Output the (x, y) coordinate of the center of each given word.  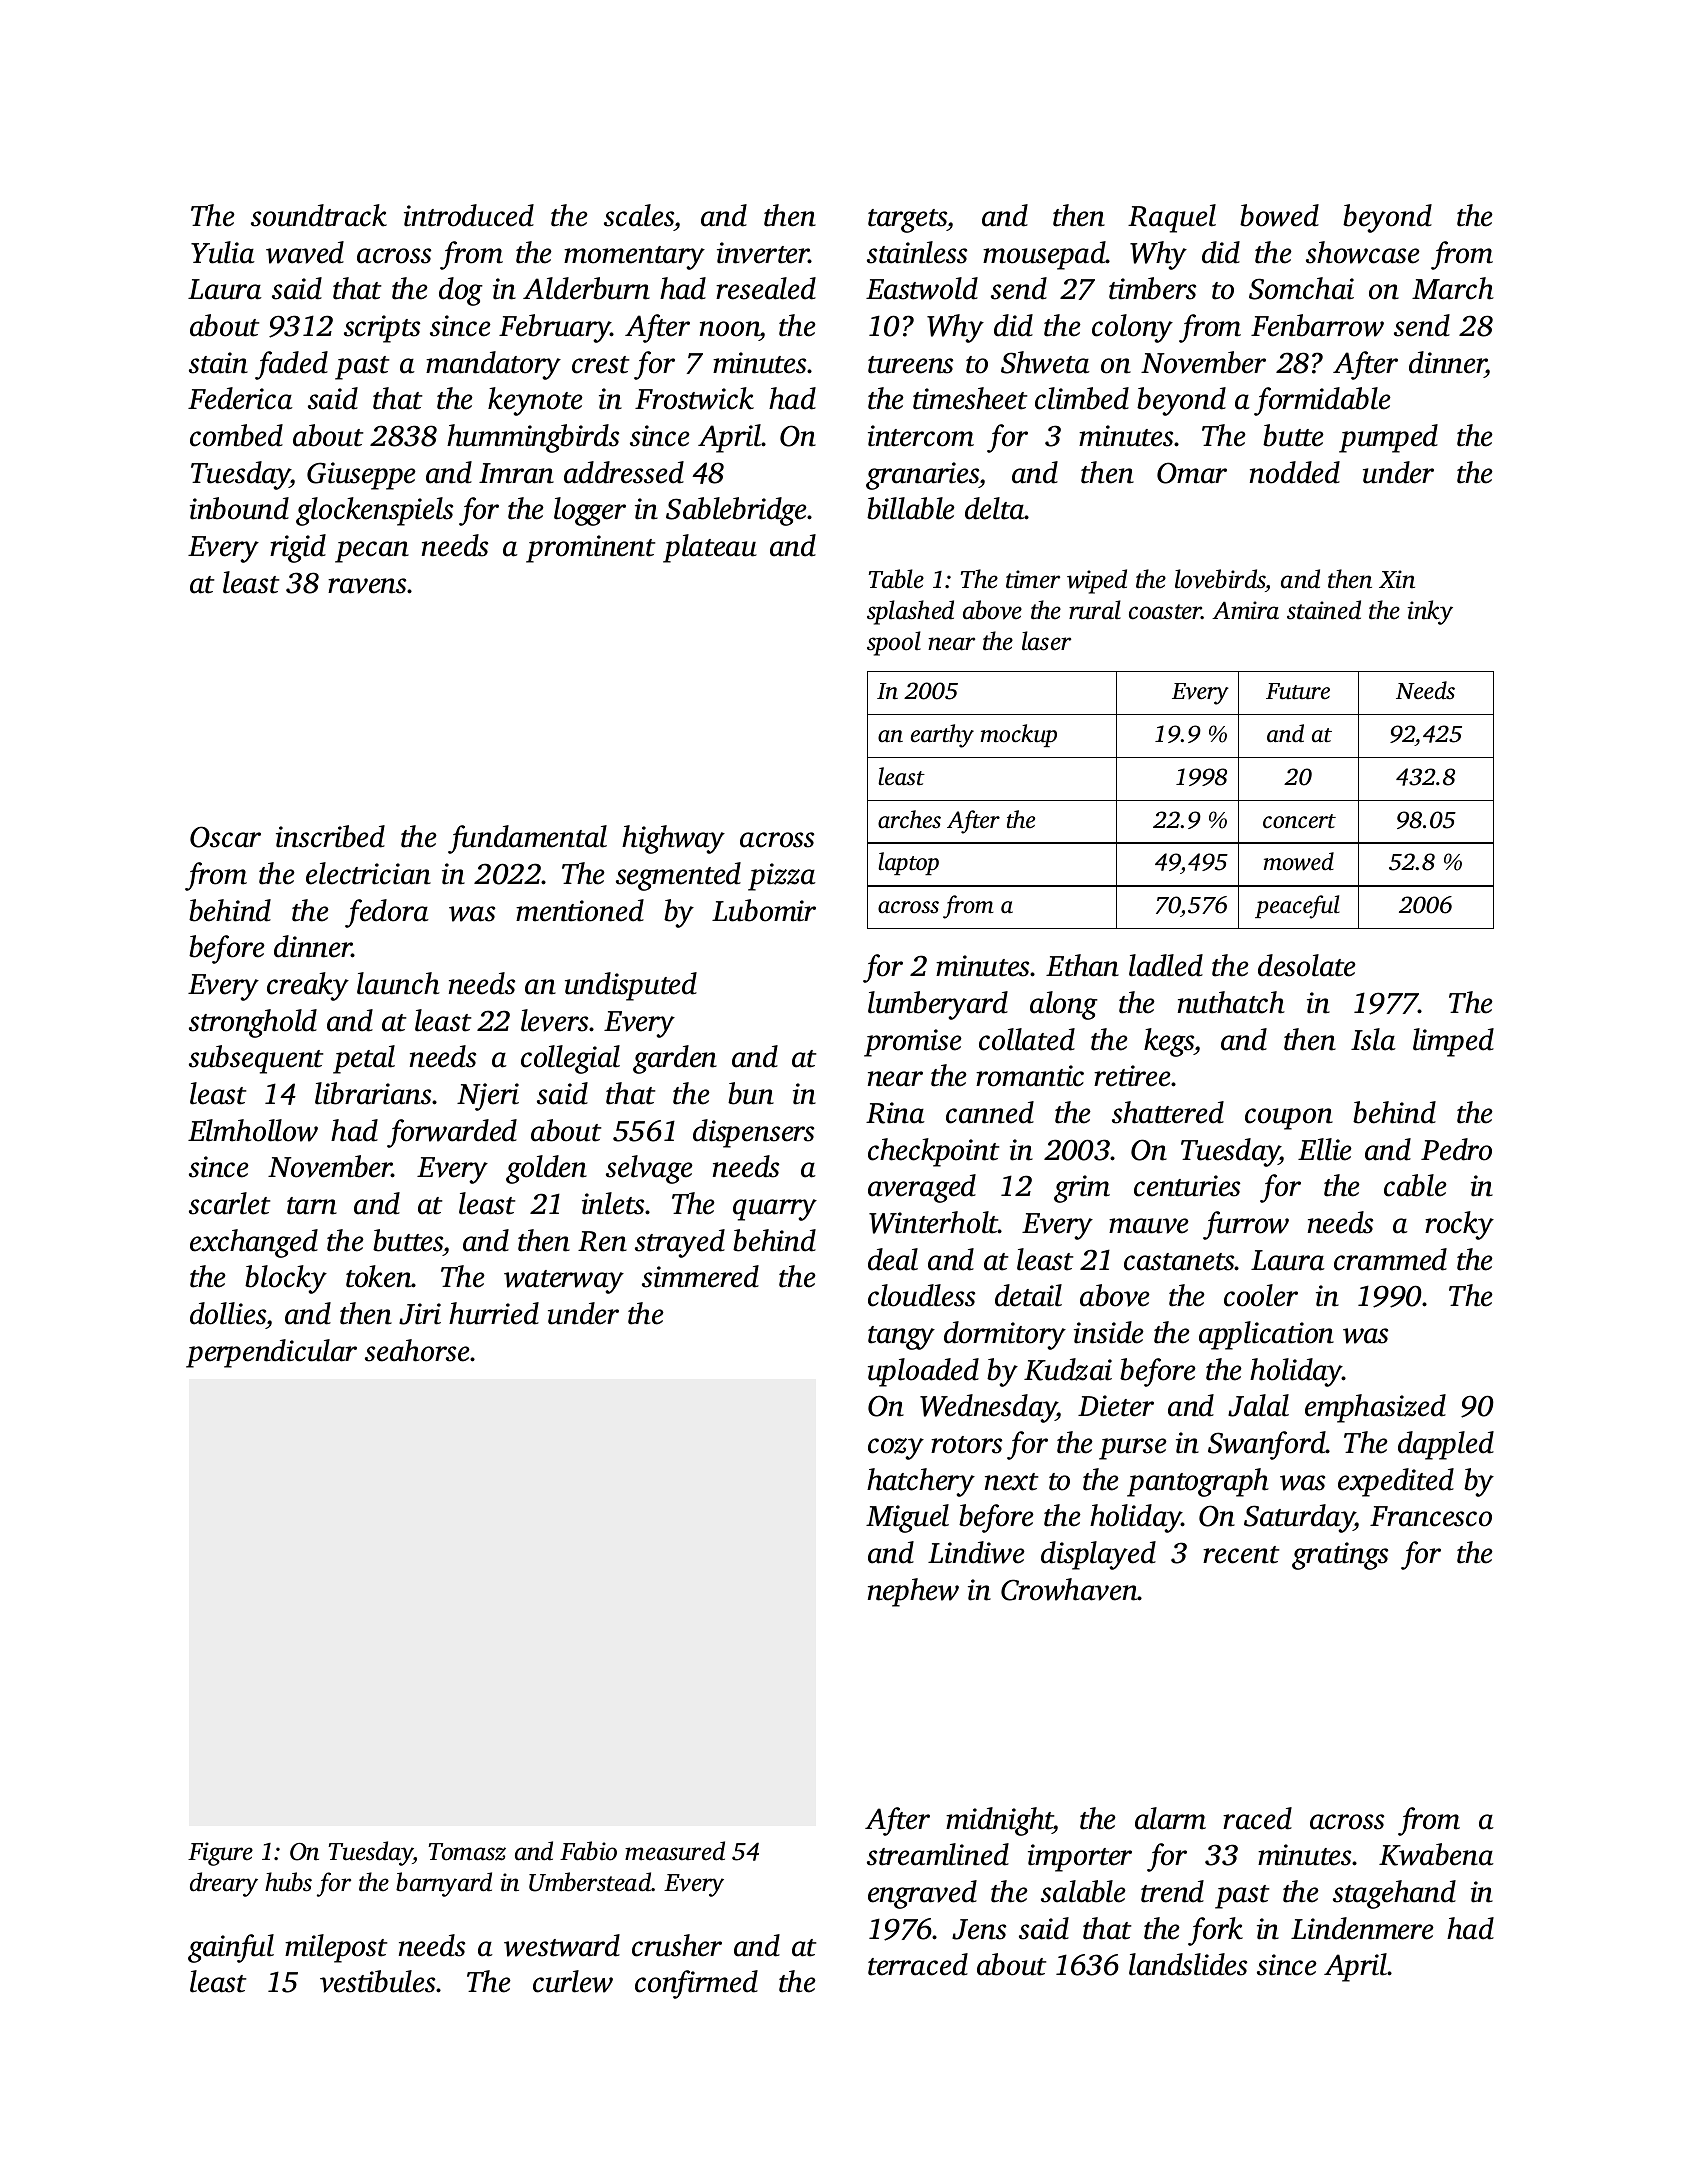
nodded (1295, 472)
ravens (367, 586)
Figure (220, 1854)
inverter (763, 253)
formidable (1322, 401)
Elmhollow (253, 1130)
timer (1033, 579)
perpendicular (271, 1353)
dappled (1446, 1445)
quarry (775, 1210)
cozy (896, 1449)
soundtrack (319, 215)
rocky (1459, 1225)
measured (675, 1851)
